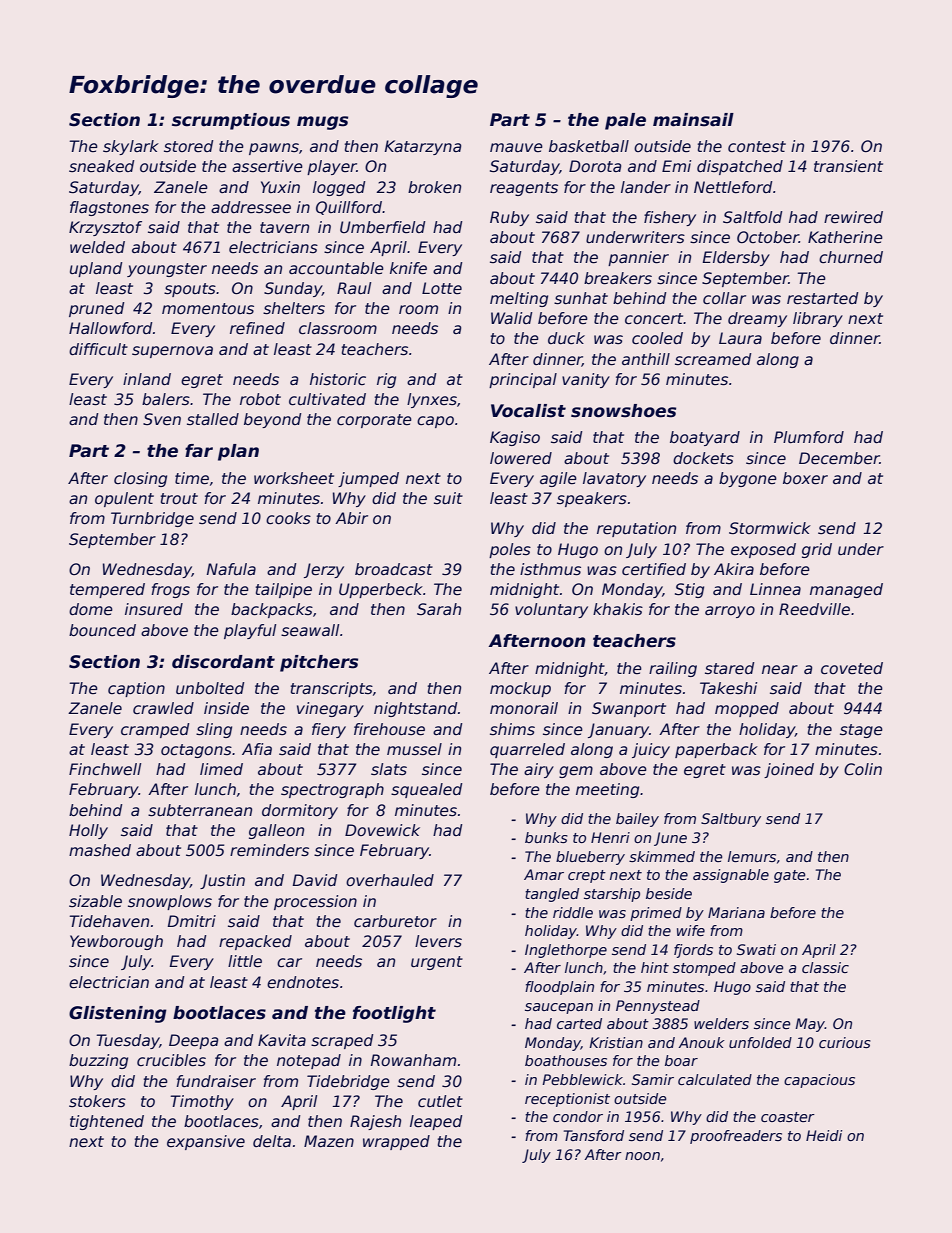 The height and width of the screenshot is (1233, 952). Describe the element at coordinates (332, 689) in the screenshot. I see `transcripts` at that location.
